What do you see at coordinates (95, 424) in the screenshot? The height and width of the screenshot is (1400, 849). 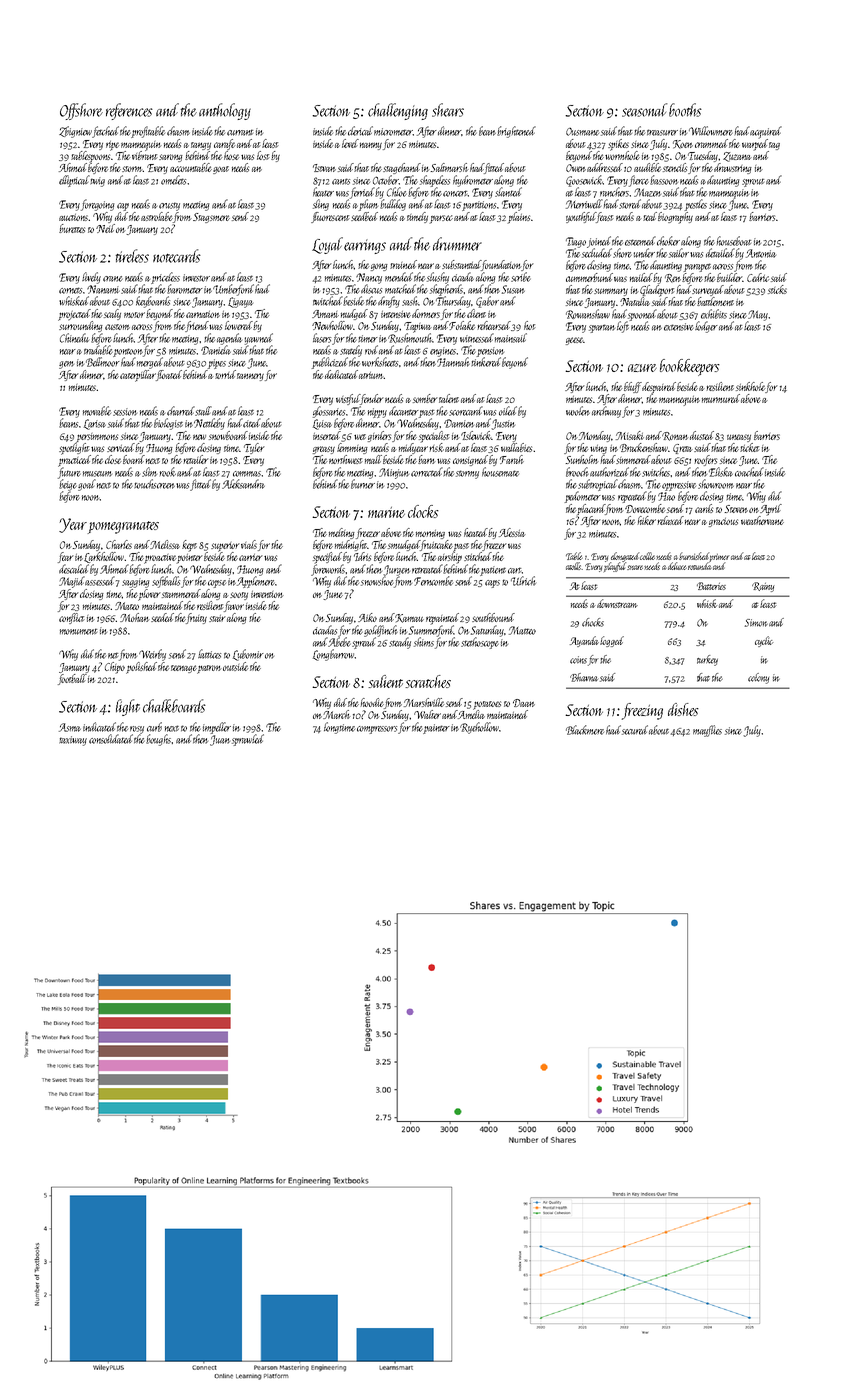 I see `Larisa` at bounding box center [95, 424].
